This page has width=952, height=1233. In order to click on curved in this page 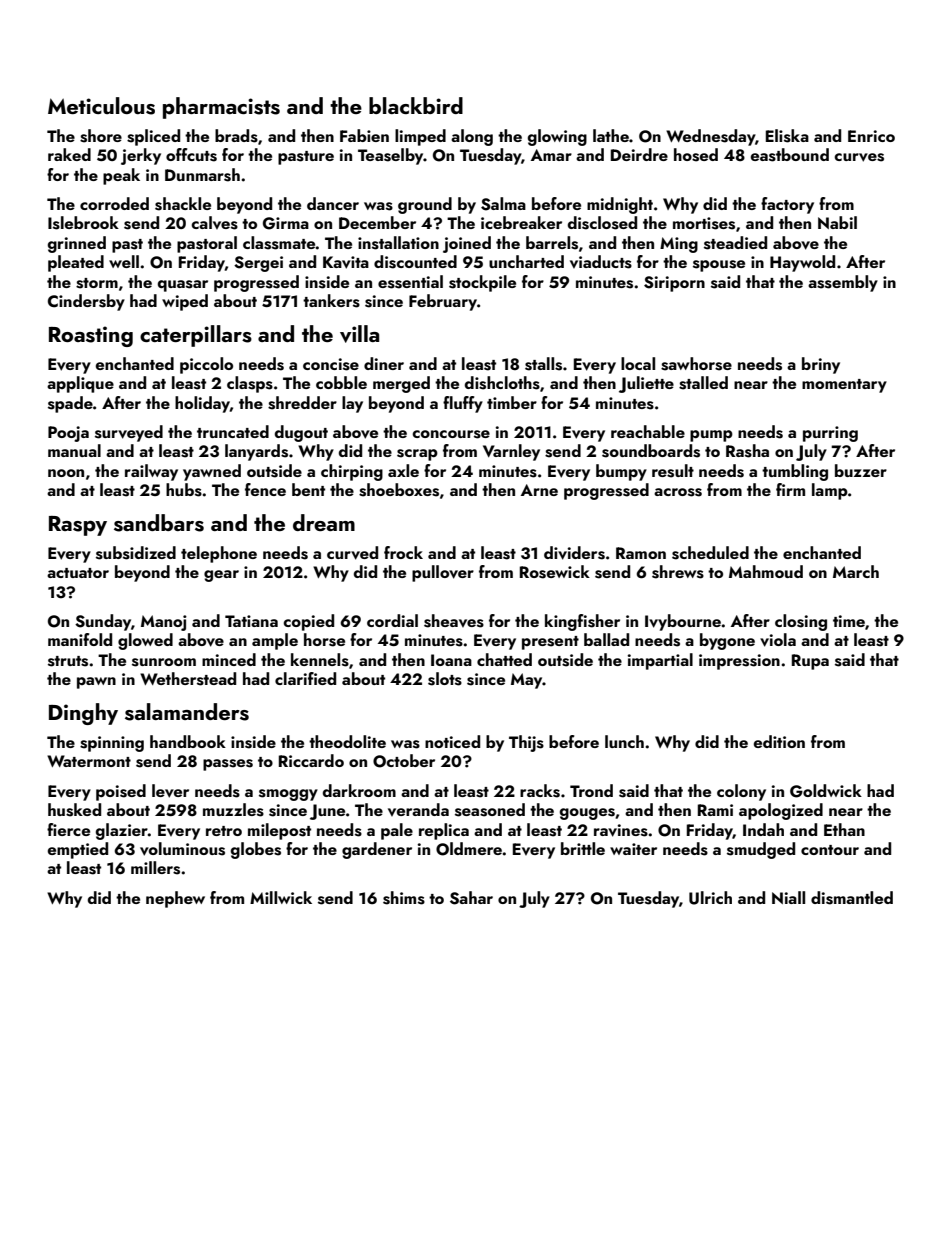, I will do `click(352, 553)`.
